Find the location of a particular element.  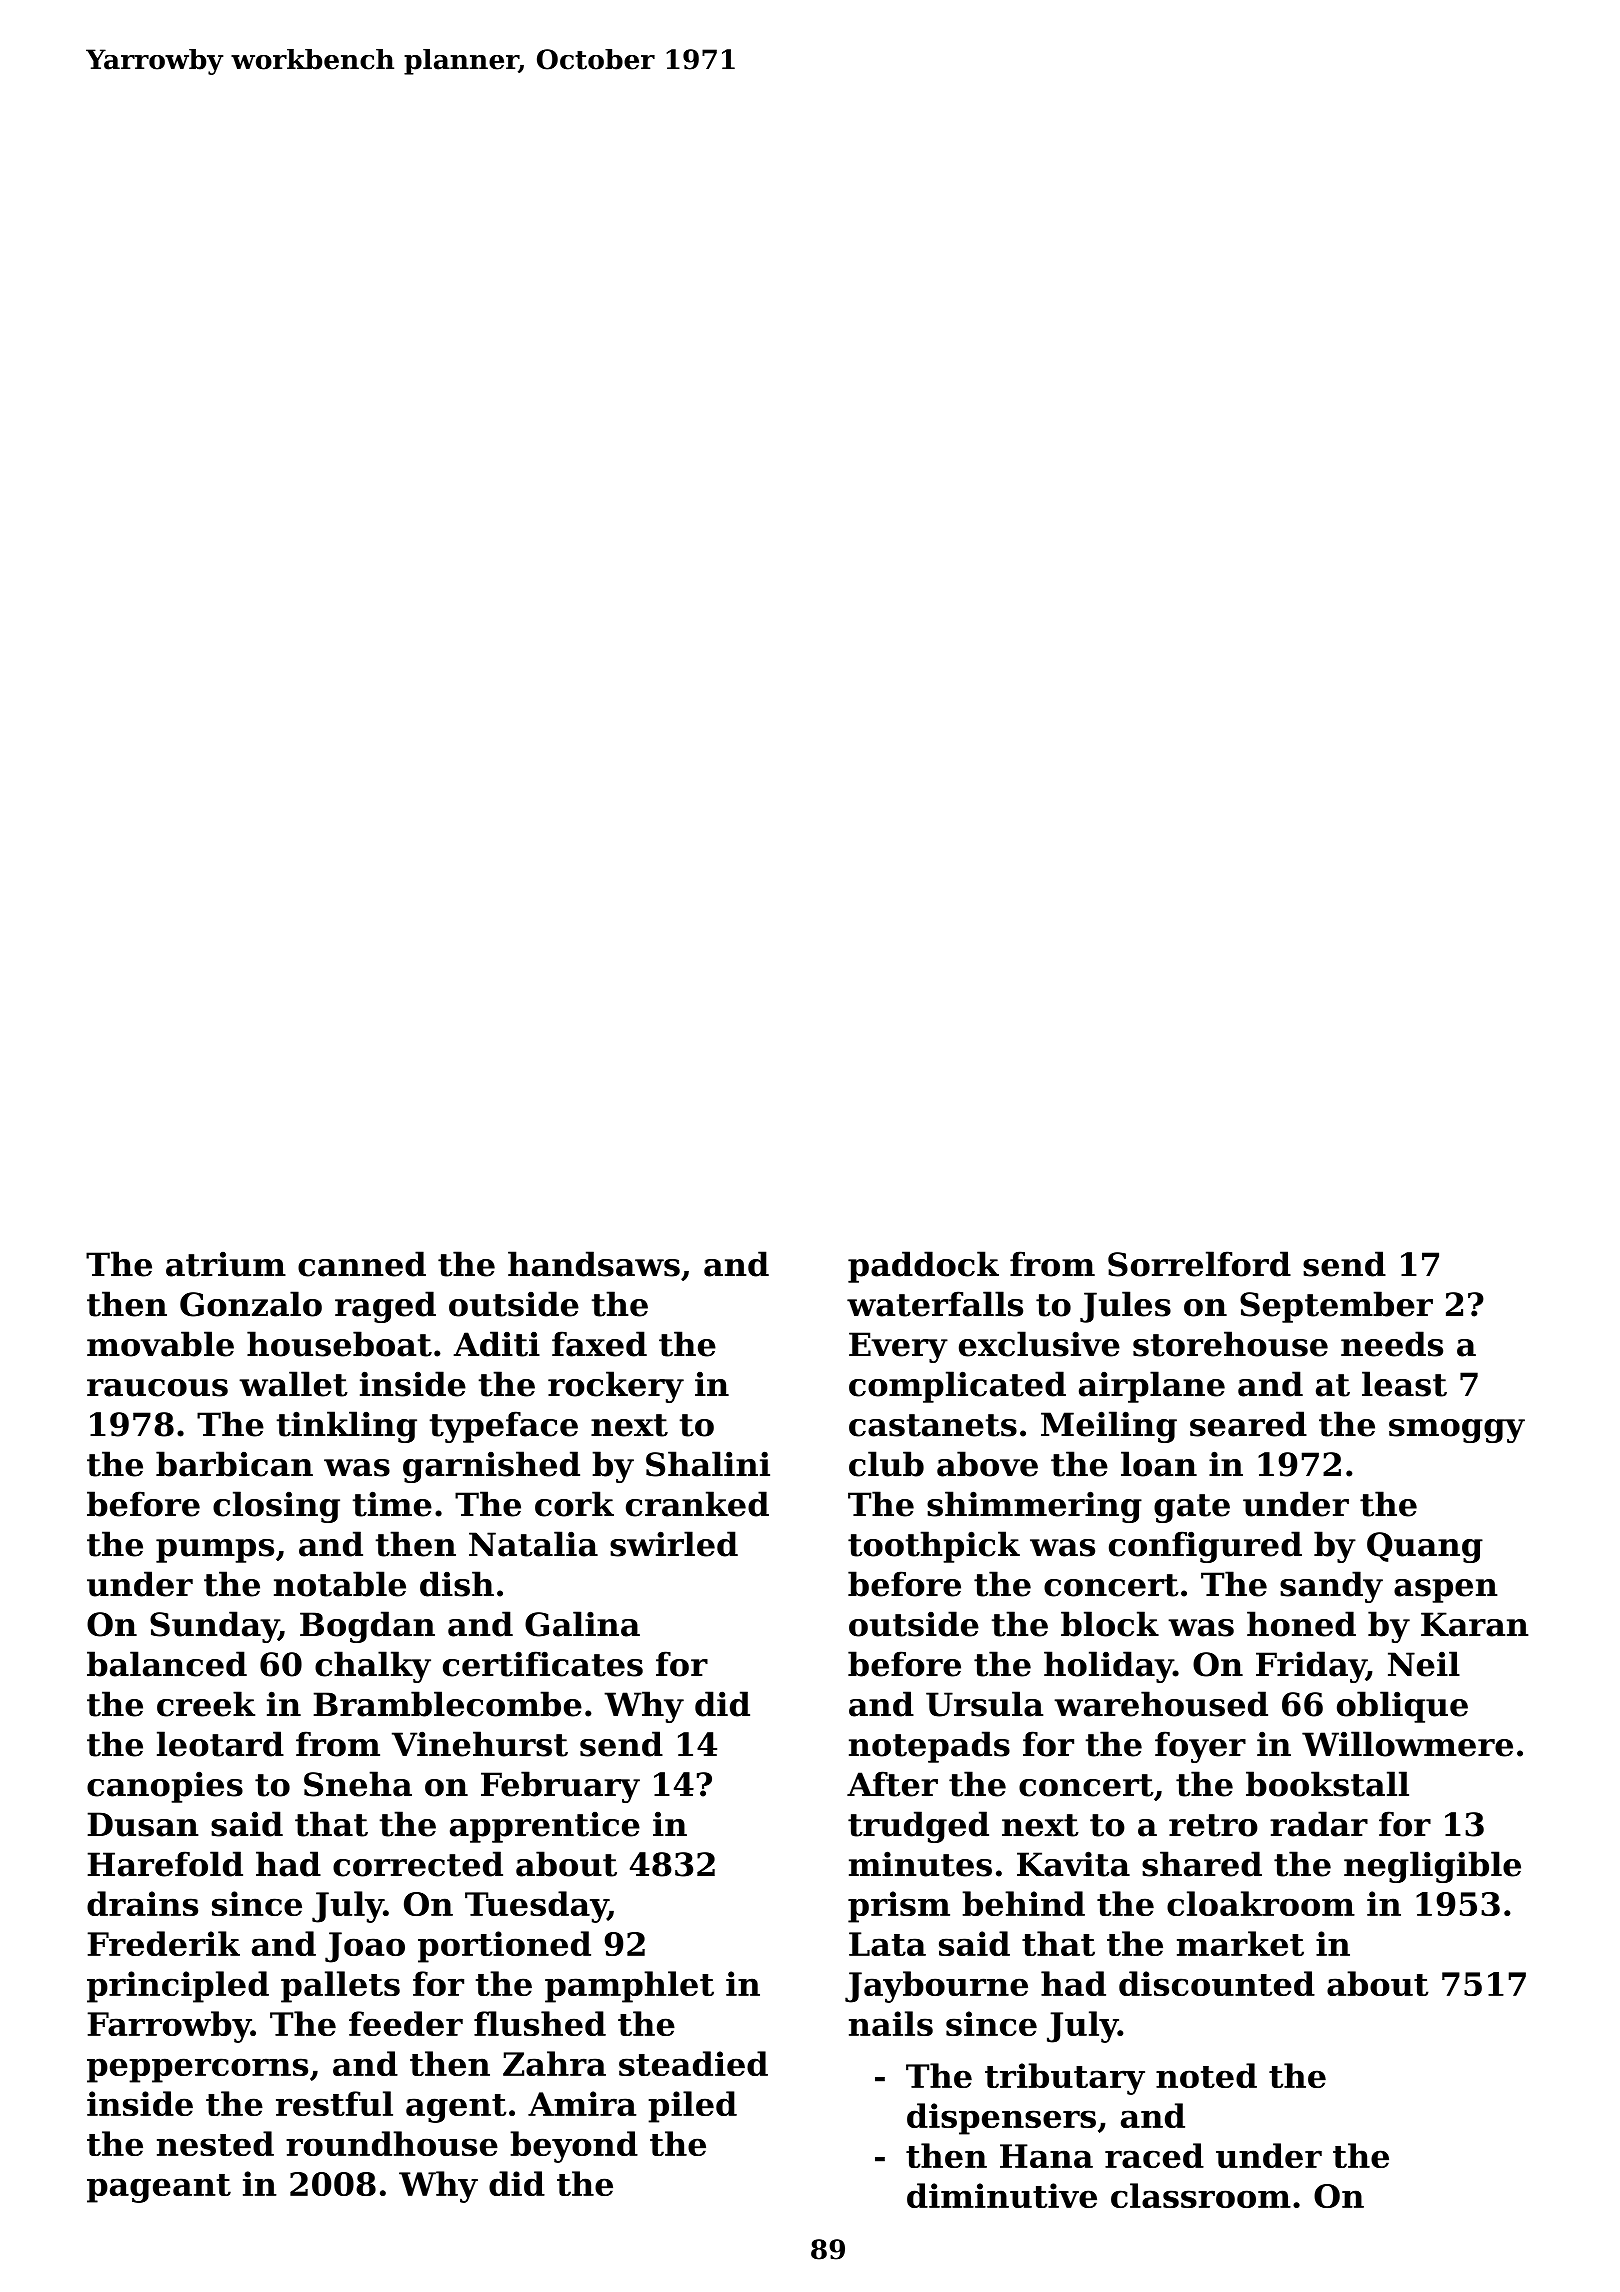

gate is located at coordinates (1192, 1508).
